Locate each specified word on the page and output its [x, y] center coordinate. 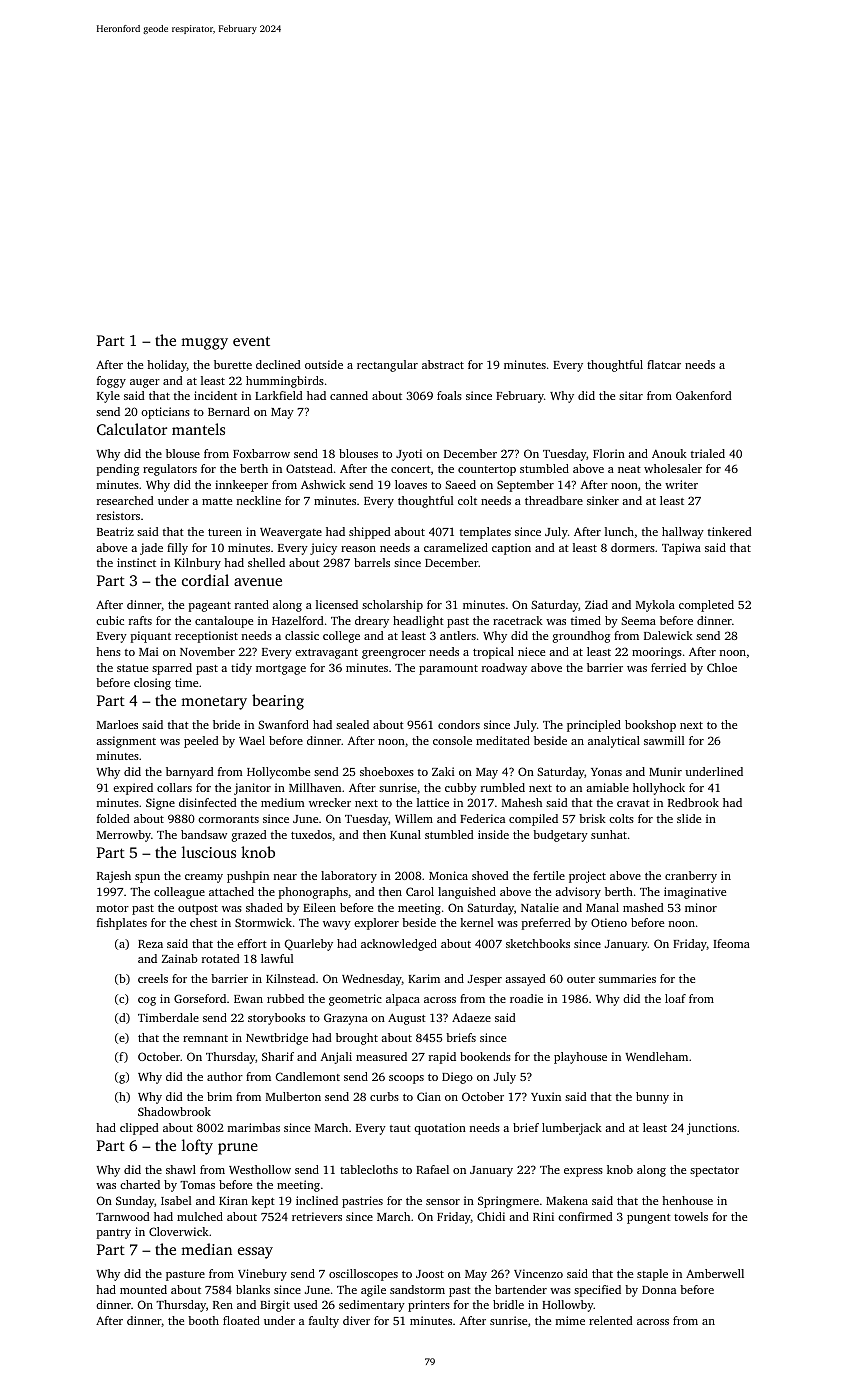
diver [356, 1320]
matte [217, 501]
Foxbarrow [261, 453]
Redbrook [693, 802]
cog [147, 1001]
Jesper [485, 980]
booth [203, 1320]
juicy [323, 549]
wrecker [330, 802]
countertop [487, 471]
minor [701, 907]
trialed [708, 453]
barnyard [190, 773]
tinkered [730, 531]
